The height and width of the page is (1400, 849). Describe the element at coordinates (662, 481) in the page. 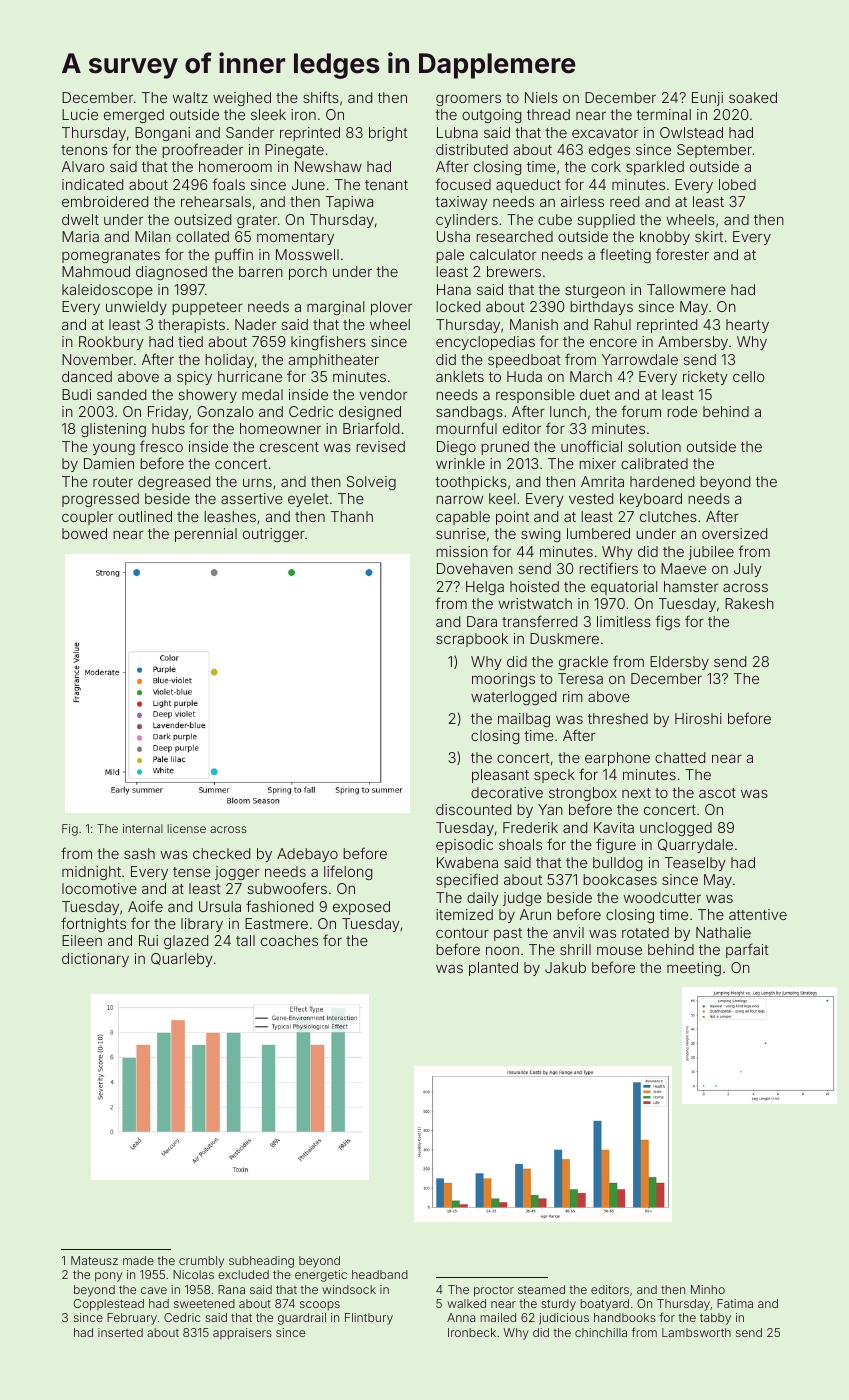

I see `hardened` at that location.
